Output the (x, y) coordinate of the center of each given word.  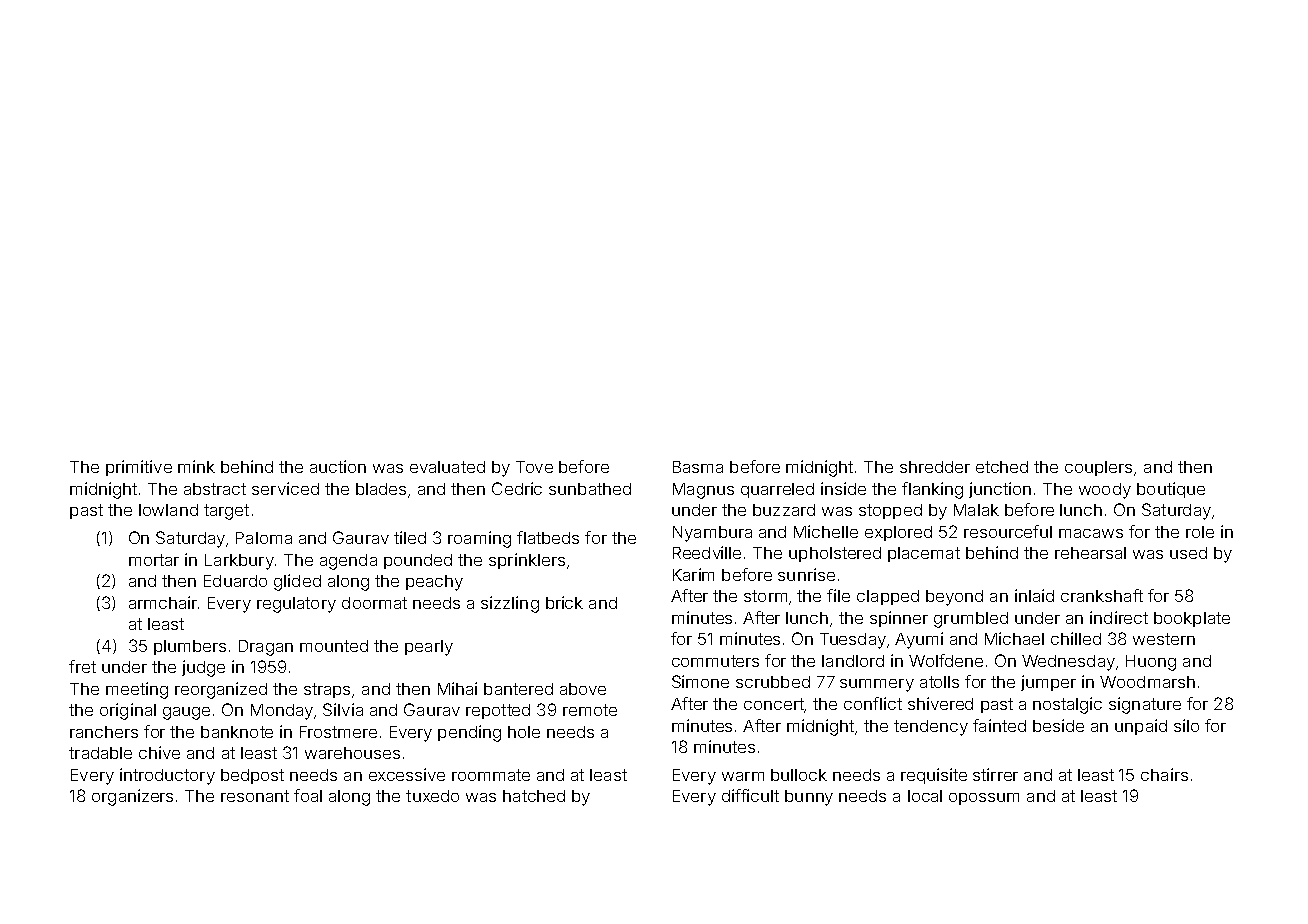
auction (338, 466)
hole (524, 732)
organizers (132, 797)
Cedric (517, 488)
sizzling (510, 604)
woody (1105, 491)
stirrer (995, 774)
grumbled (971, 620)
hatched (534, 796)
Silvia (343, 709)
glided (297, 582)
